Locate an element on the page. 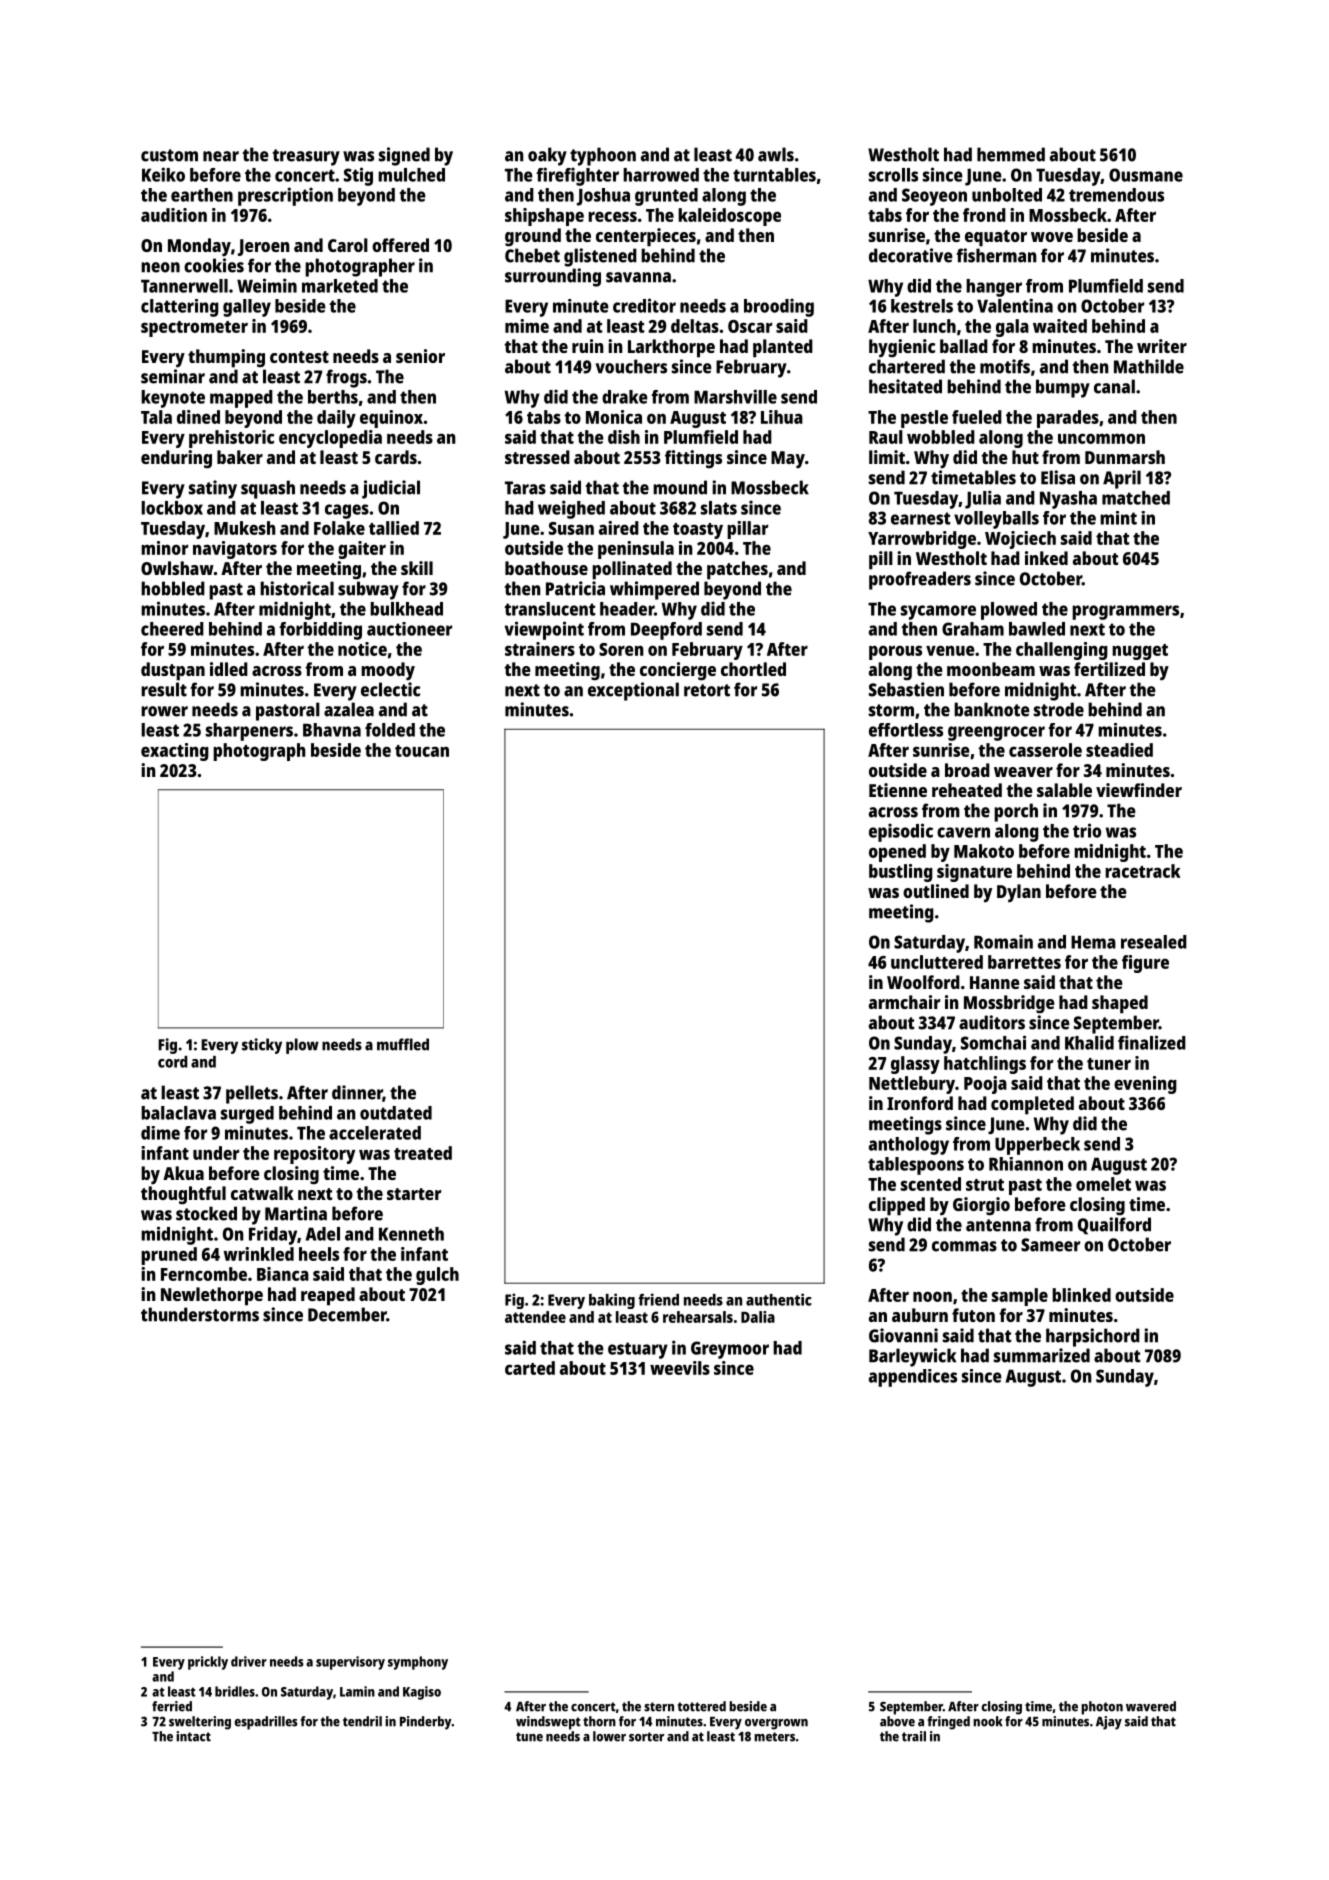 Image resolution: width=1329 pixels, height=1880 pixels. contest is located at coordinates (299, 357).
